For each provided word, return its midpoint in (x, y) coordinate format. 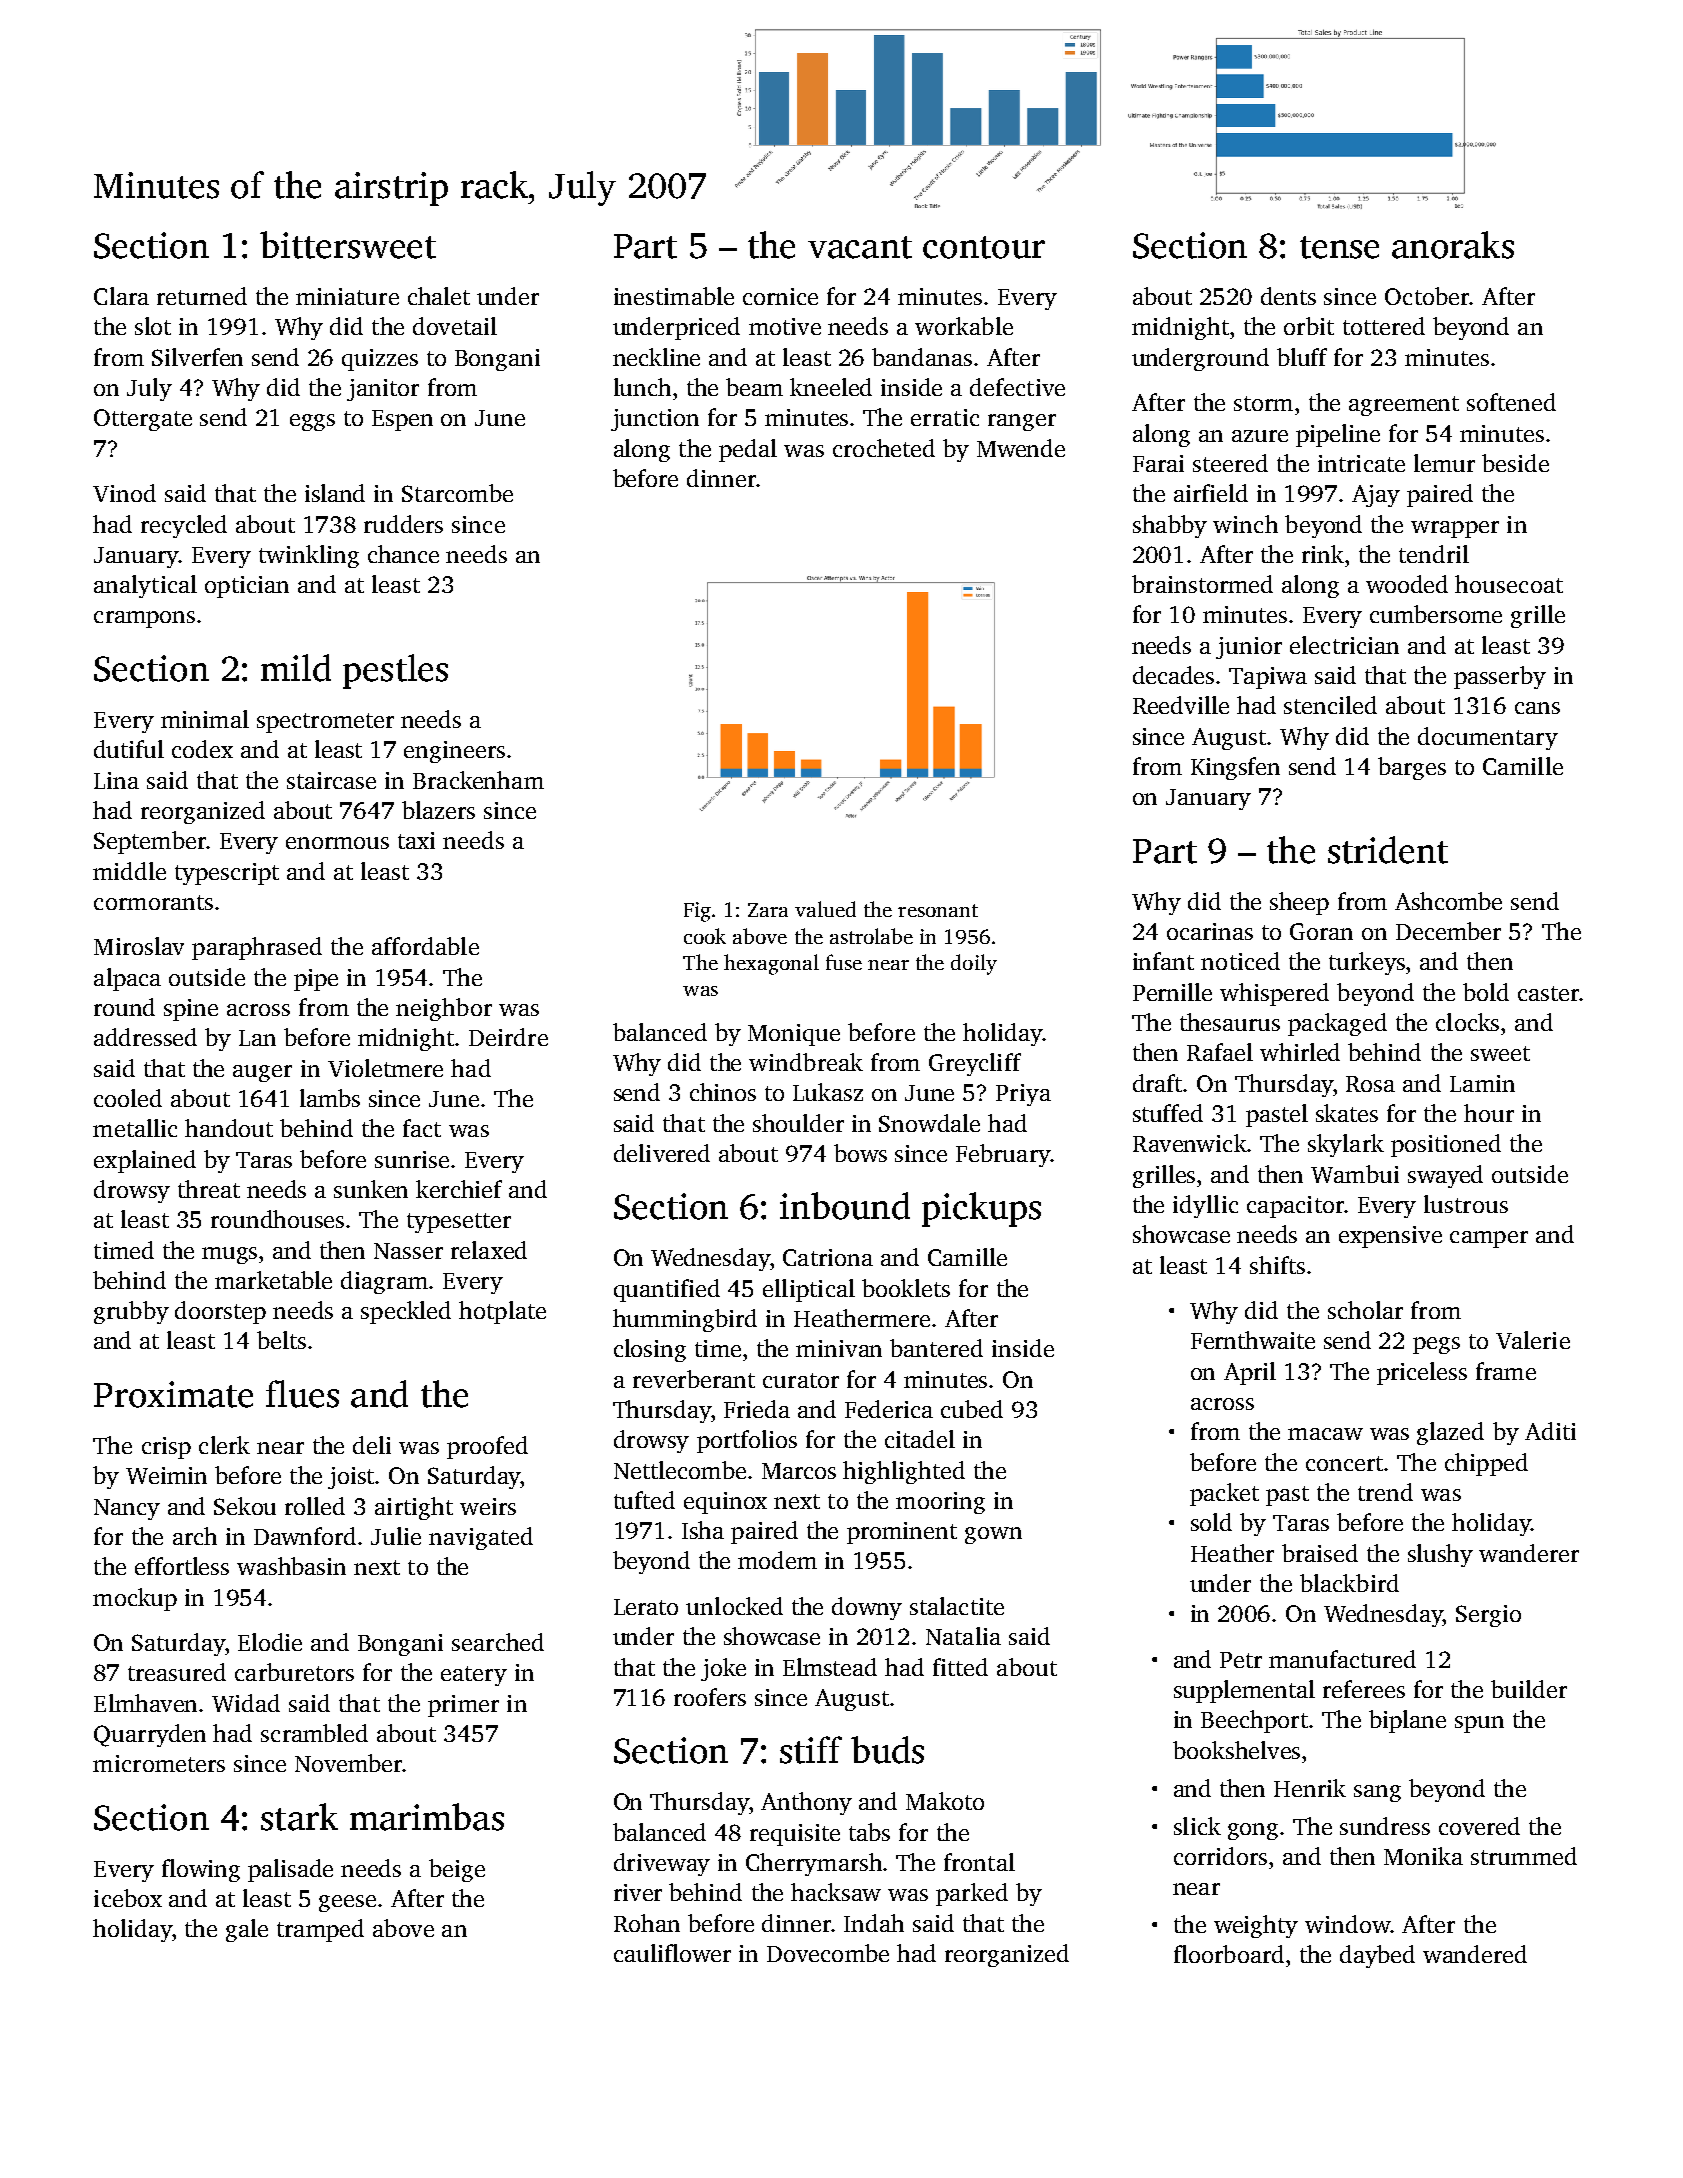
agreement (1404, 406)
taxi (416, 840)
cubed (972, 1409)
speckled (406, 1312)
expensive (1390, 1237)
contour (984, 247)
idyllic (1205, 1206)
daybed (1377, 1956)
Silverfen (197, 357)
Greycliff (975, 1064)
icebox (128, 1898)
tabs (869, 1832)
